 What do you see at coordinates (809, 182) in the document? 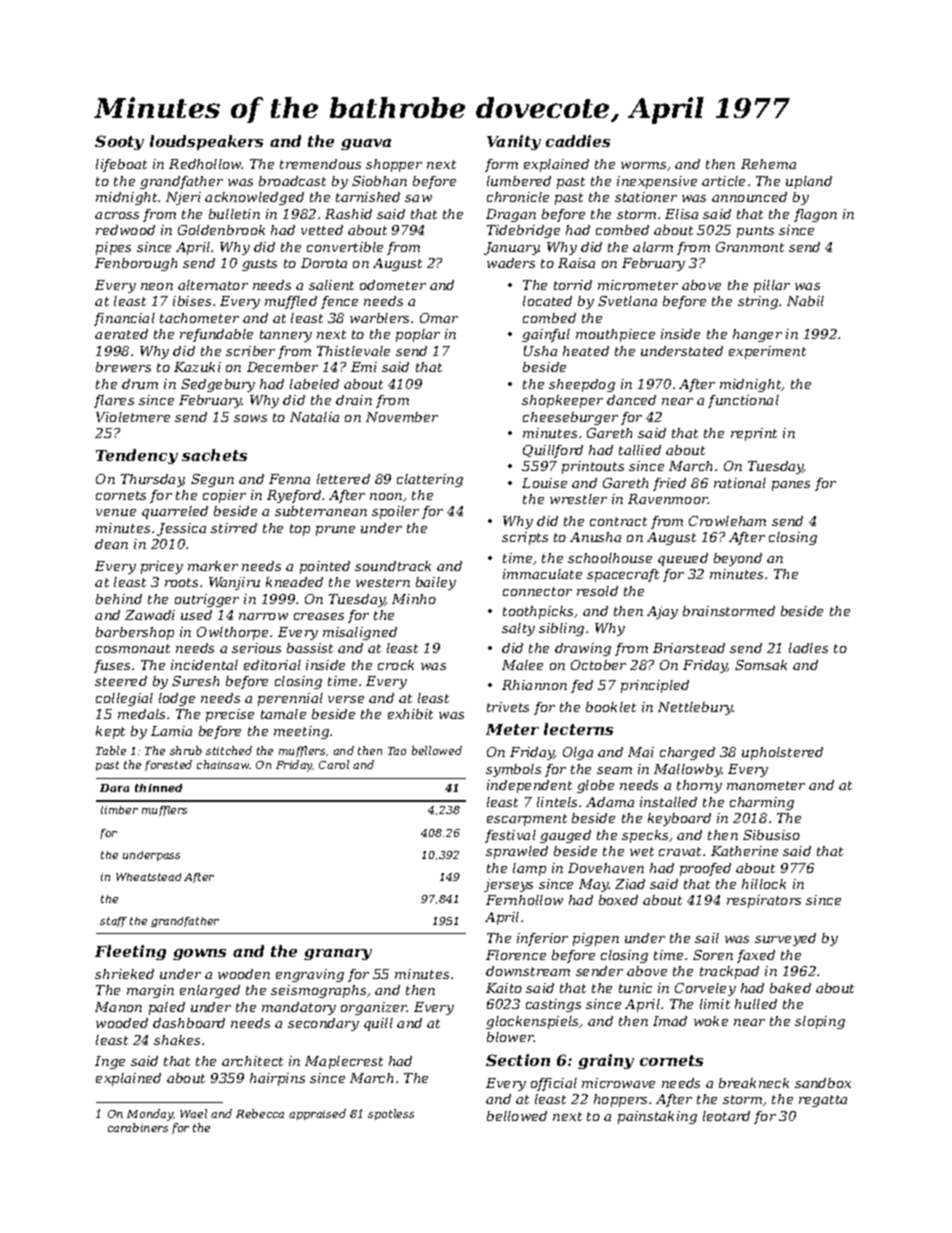
I see `upland` at bounding box center [809, 182].
